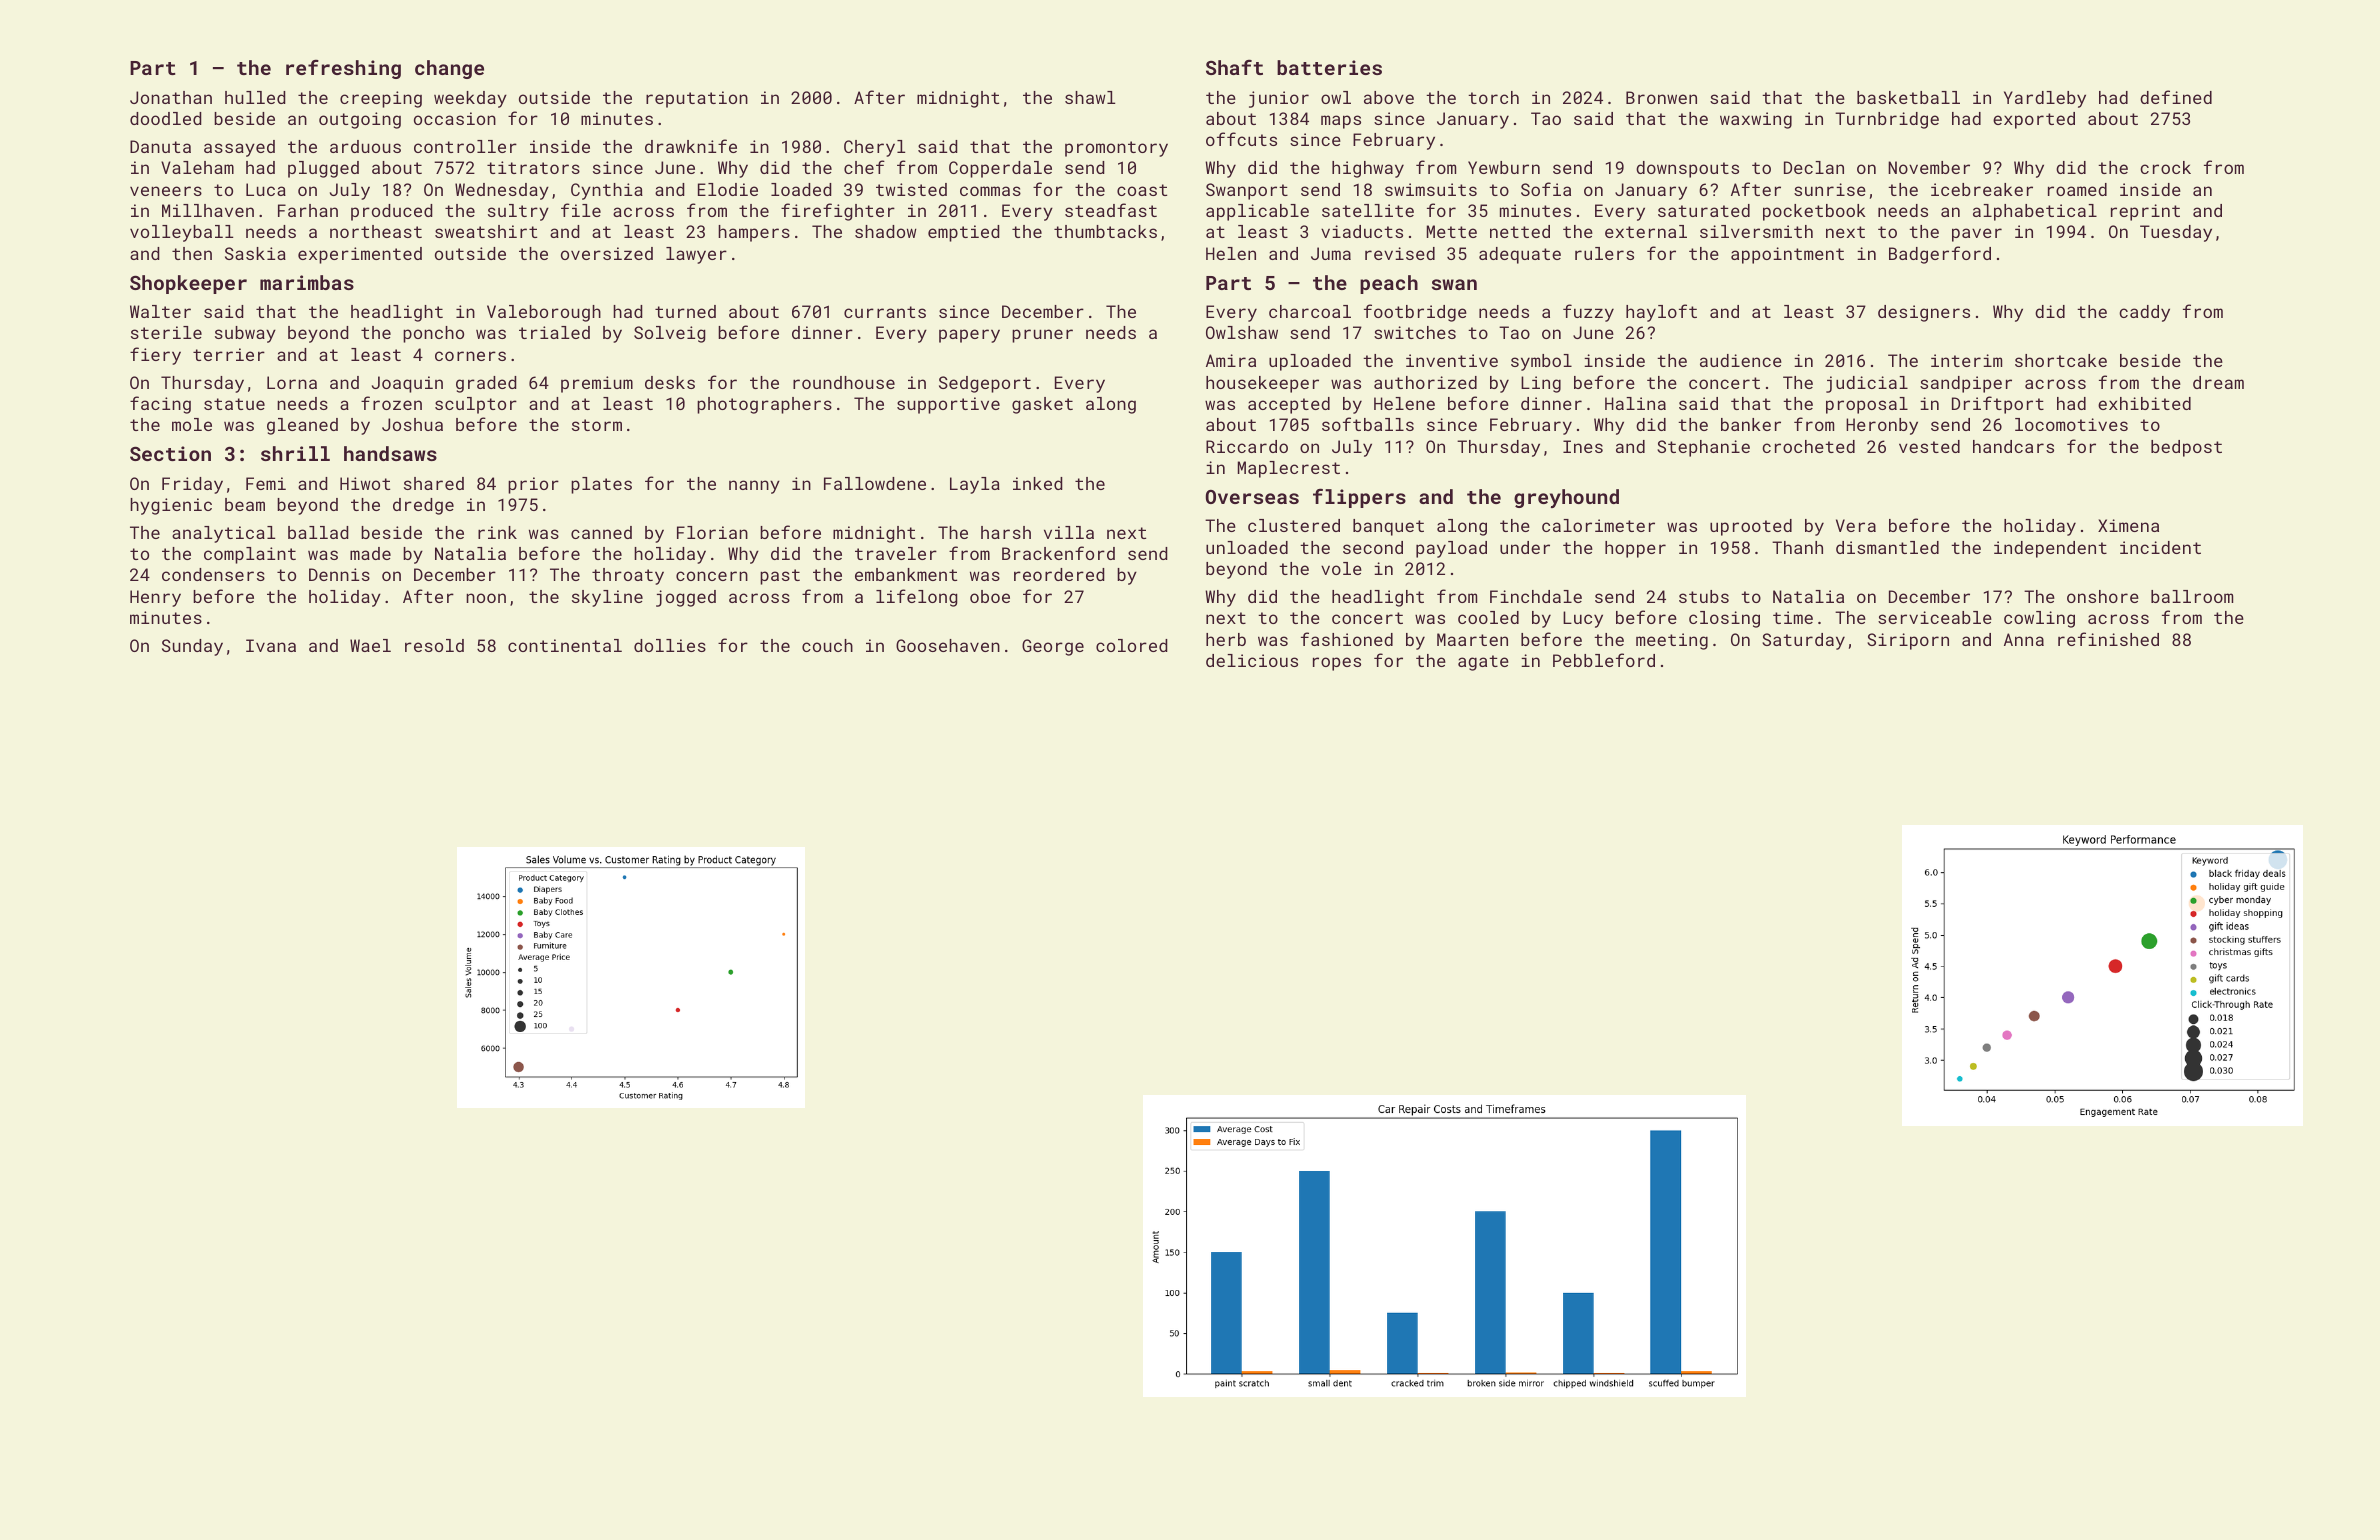  What do you see at coordinates (2034, 120) in the document?
I see `exported` at bounding box center [2034, 120].
